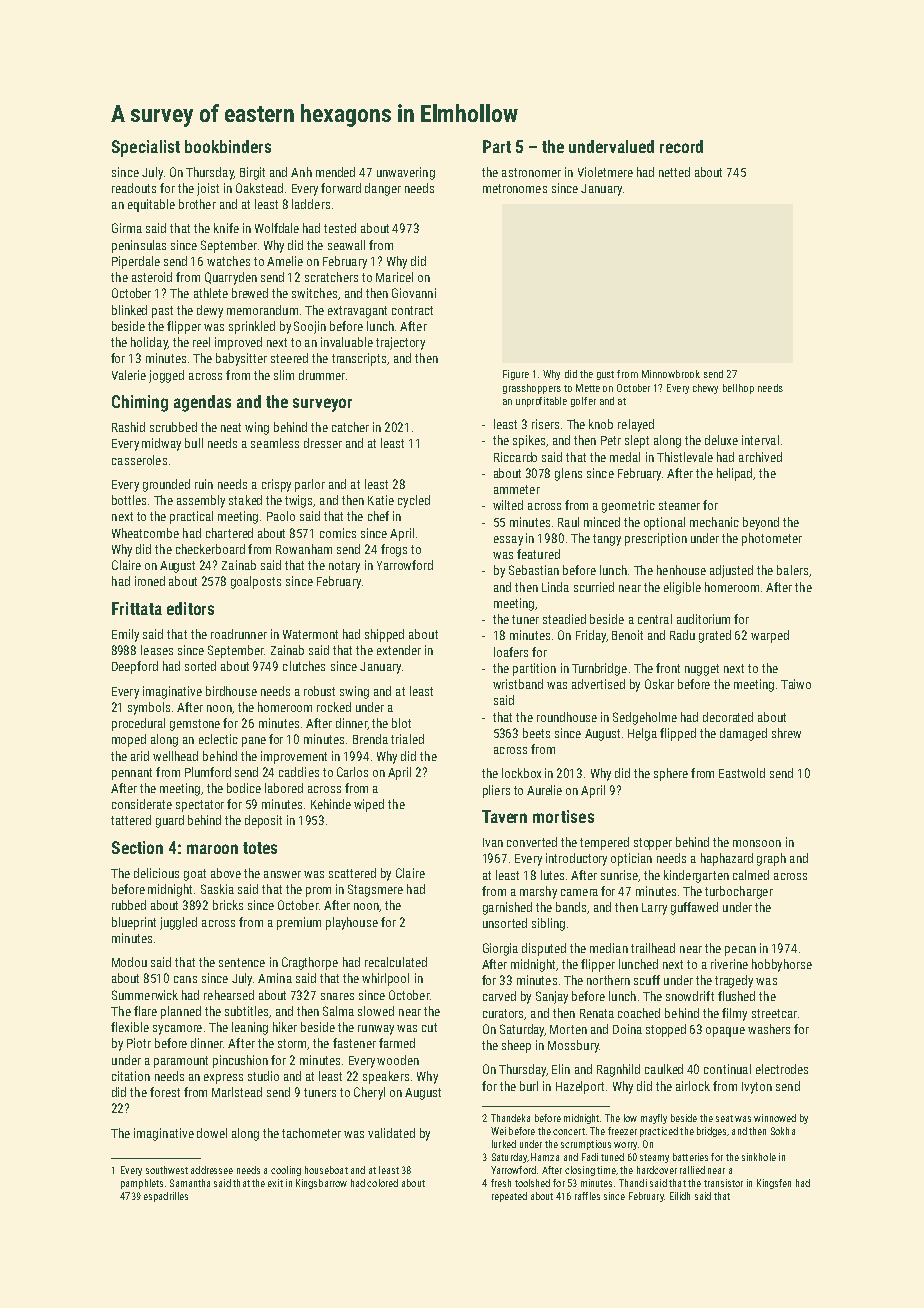 The image size is (924, 1308). Describe the element at coordinates (394, 550) in the image. I see `frogs` at that location.
